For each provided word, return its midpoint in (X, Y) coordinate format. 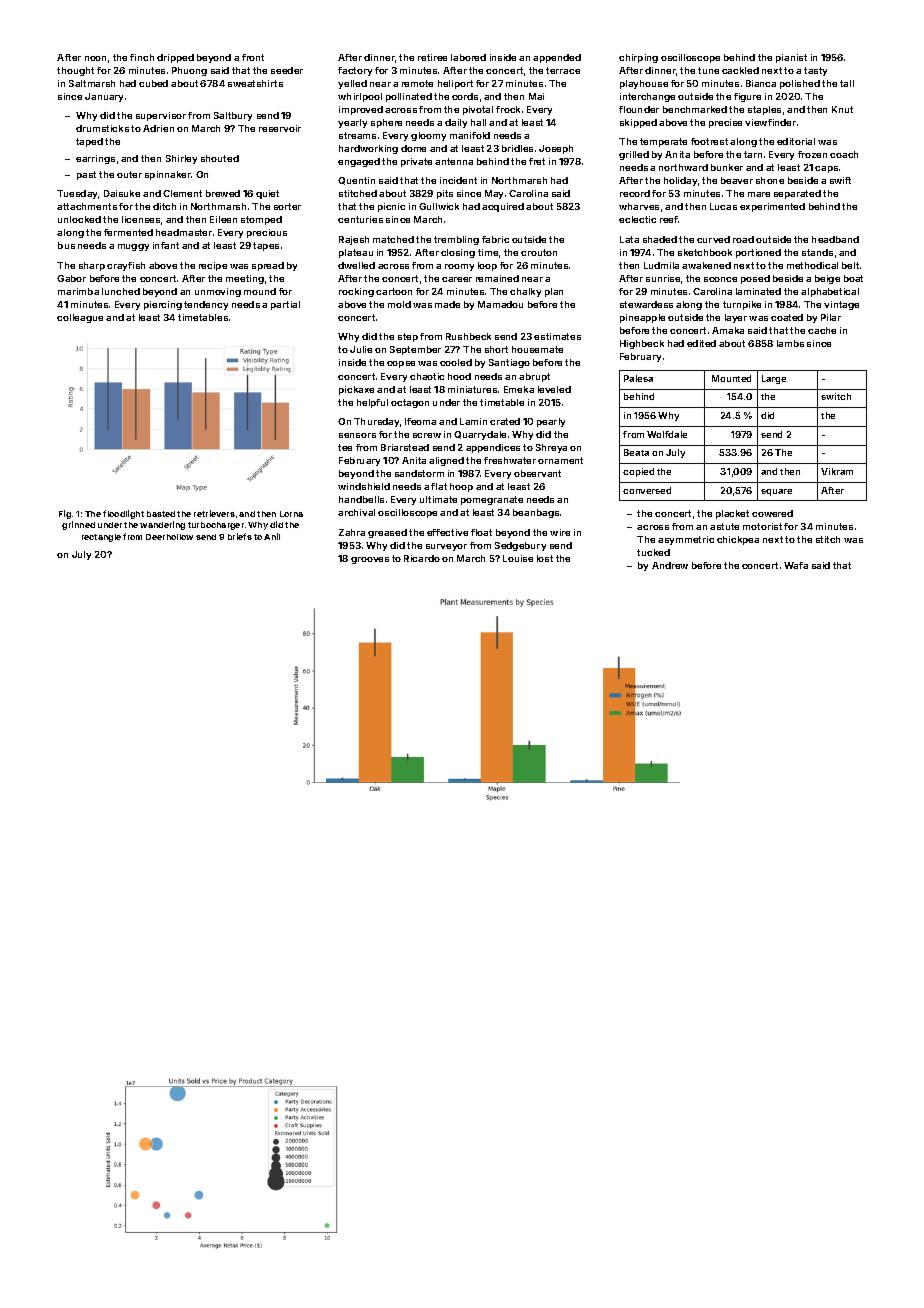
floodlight (123, 514)
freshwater (510, 460)
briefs (240, 536)
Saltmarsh (92, 83)
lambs (790, 343)
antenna (454, 161)
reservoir (280, 128)
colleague (80, 318)
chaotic (427, 376)
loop (487, 266)
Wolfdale (667, 434)
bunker (727, 167)
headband (835, 239)
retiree (432, 57)
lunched (121, 291)
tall (847, 83)
